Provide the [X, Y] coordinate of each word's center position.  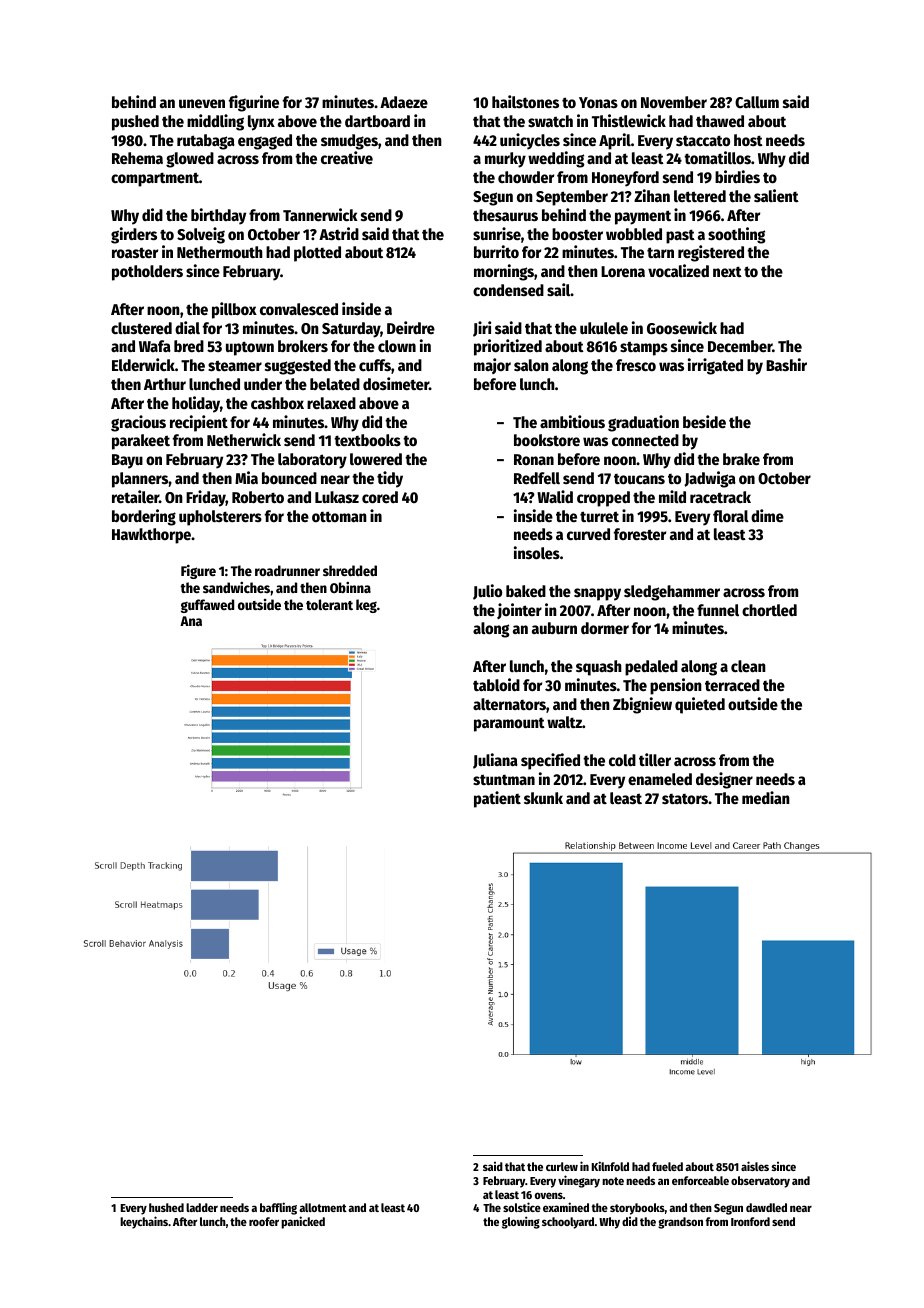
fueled [667, 1166]
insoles [537, 552]
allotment [323, 1207]
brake [741, 459]
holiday [196, 404]
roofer [264, 1221]
